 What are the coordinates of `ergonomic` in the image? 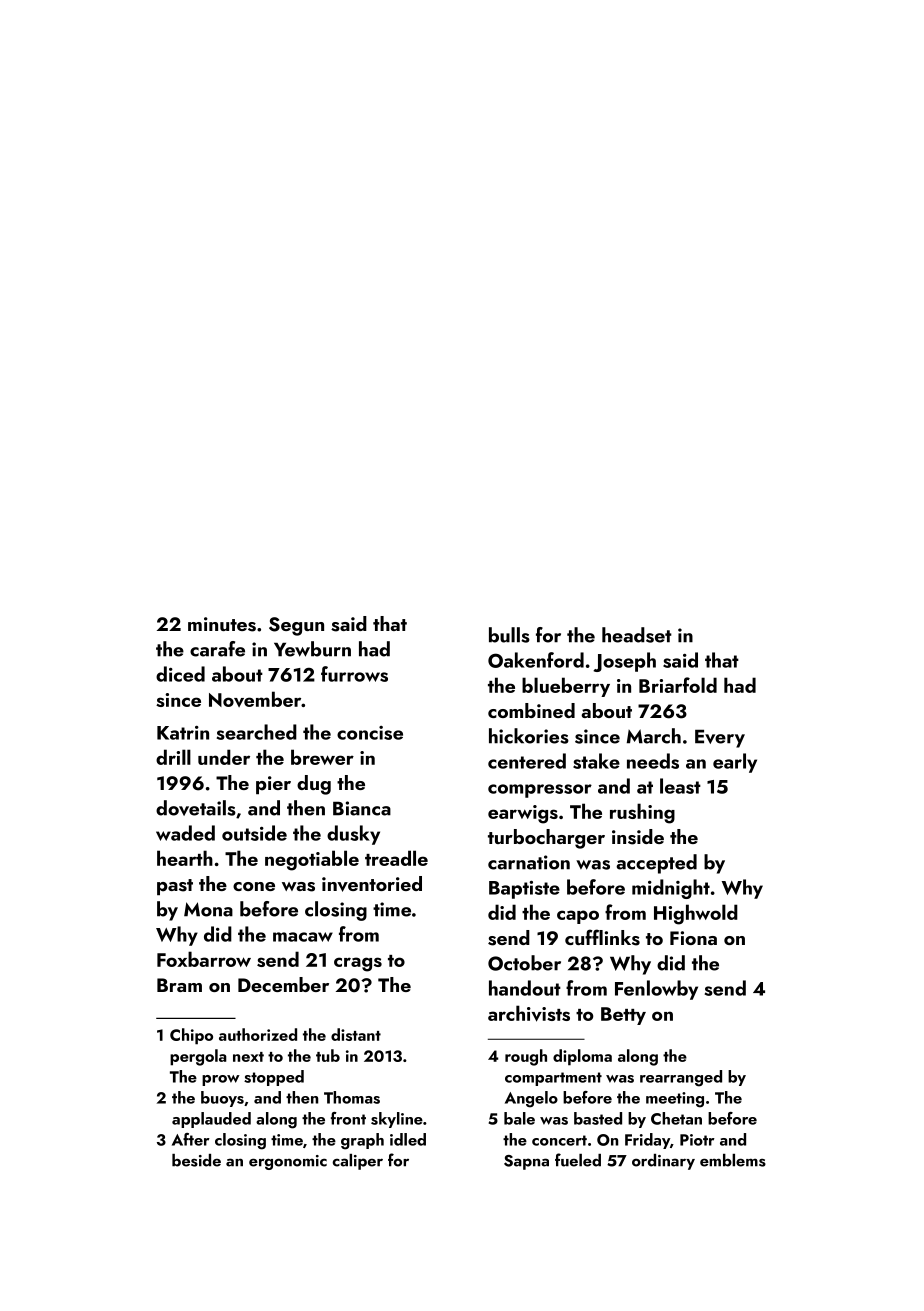 It's located at (288, 1162).
